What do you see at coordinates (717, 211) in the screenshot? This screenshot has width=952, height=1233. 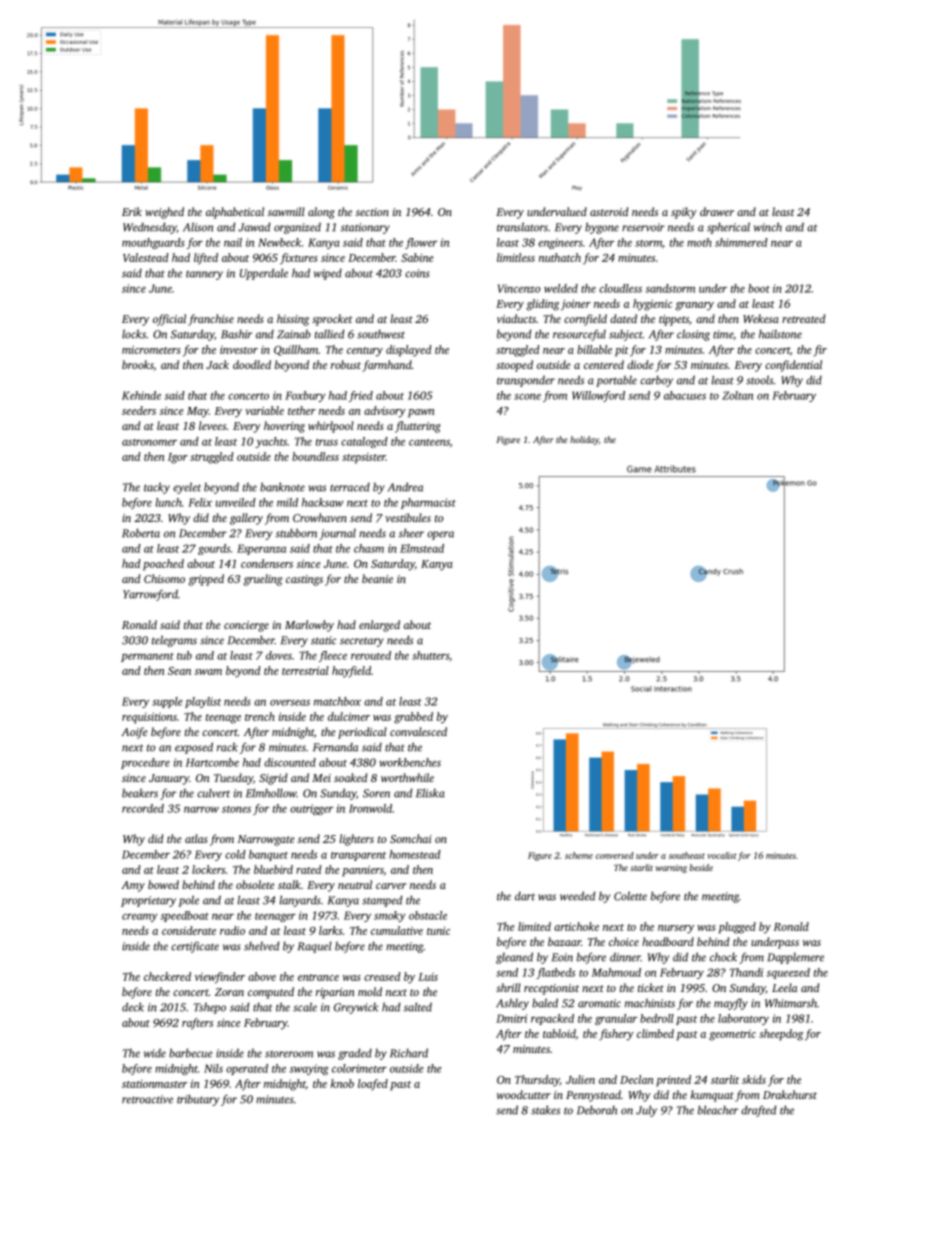 I see `drawer` at bounding box center [717, 211].
